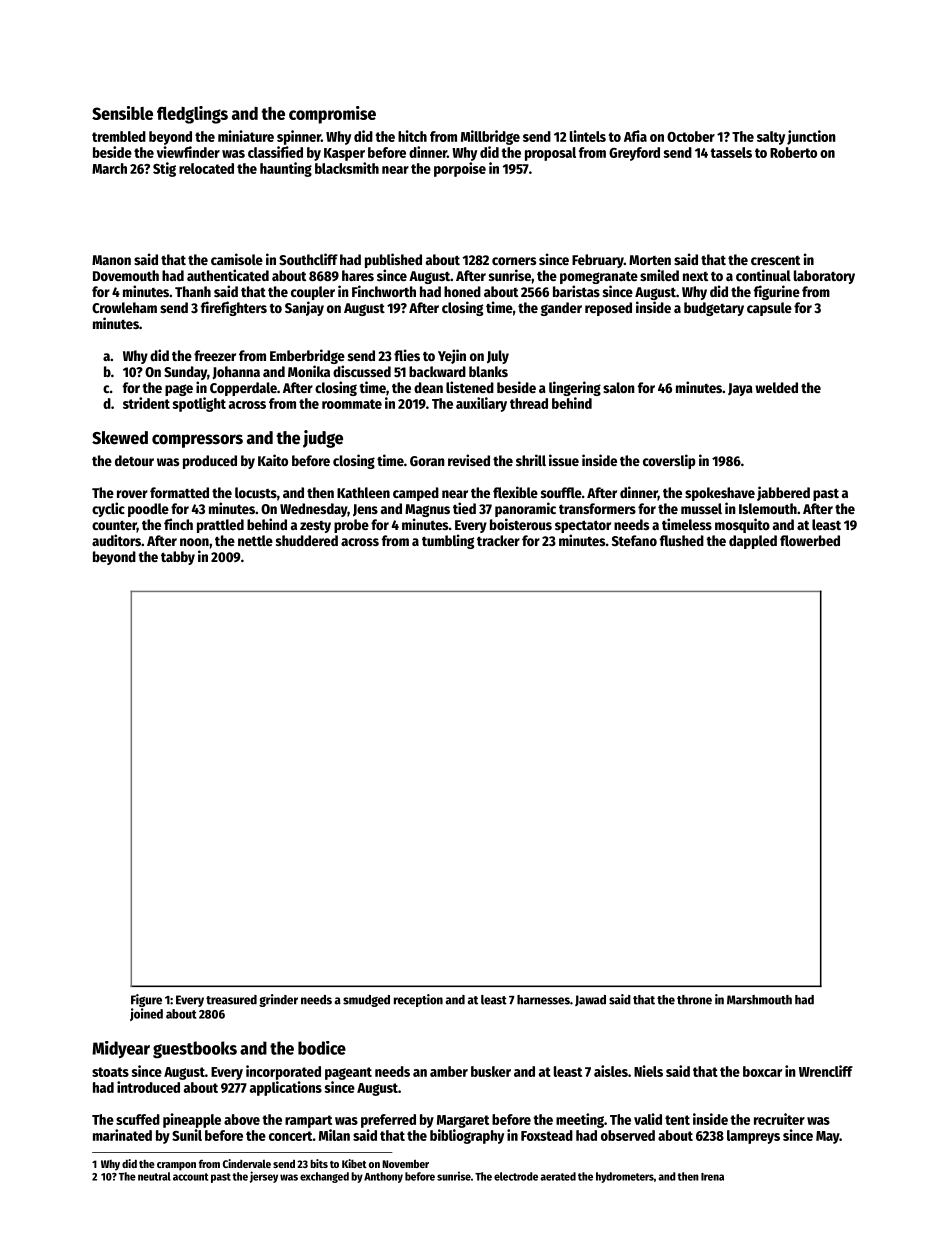  What do you see at coordinates (190, 1177) in the page?
I see `account` at bounding box center [190, 1177].
